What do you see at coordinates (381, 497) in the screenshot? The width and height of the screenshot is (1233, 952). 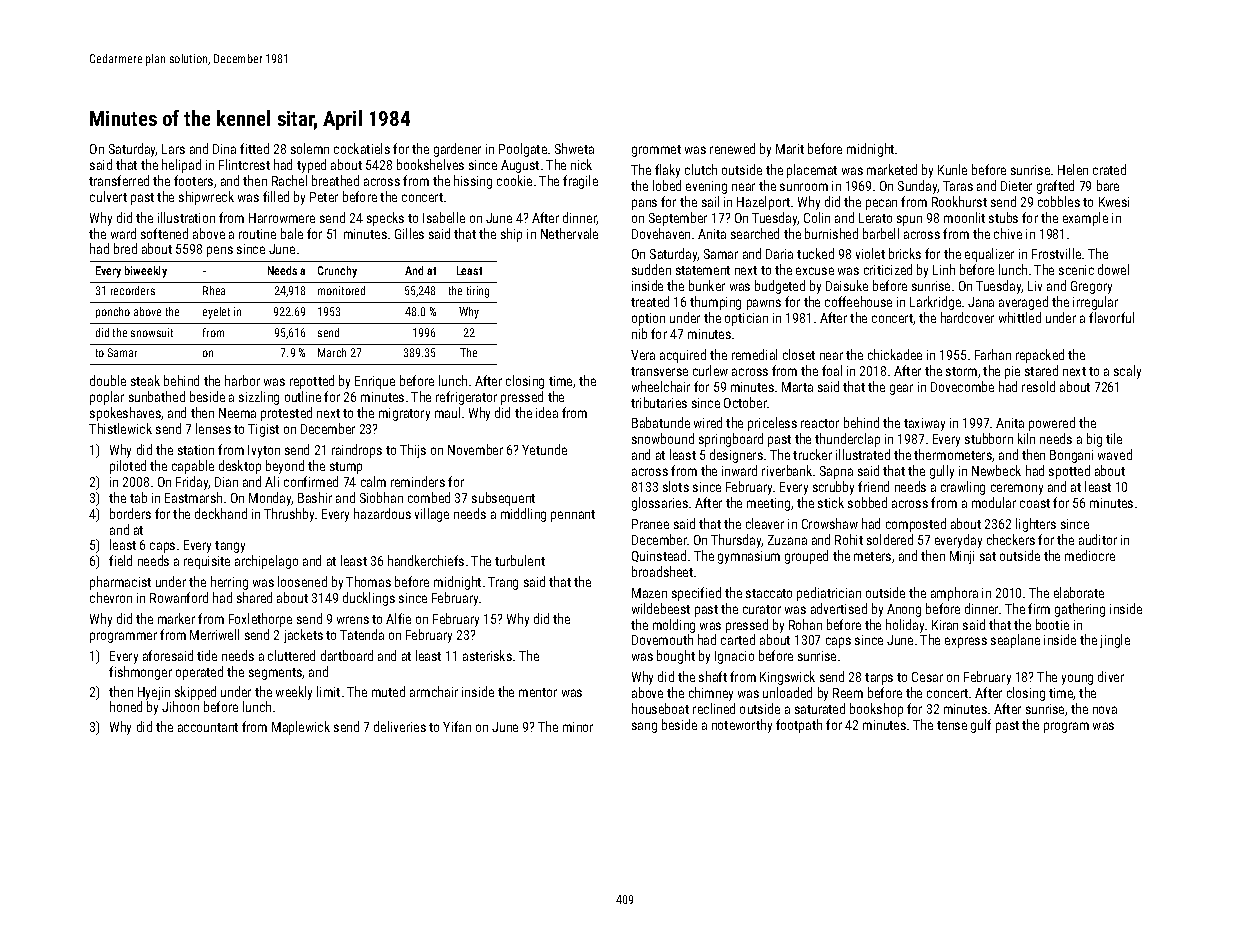 I see `Siobhan` at bounding box center [381, 497].
